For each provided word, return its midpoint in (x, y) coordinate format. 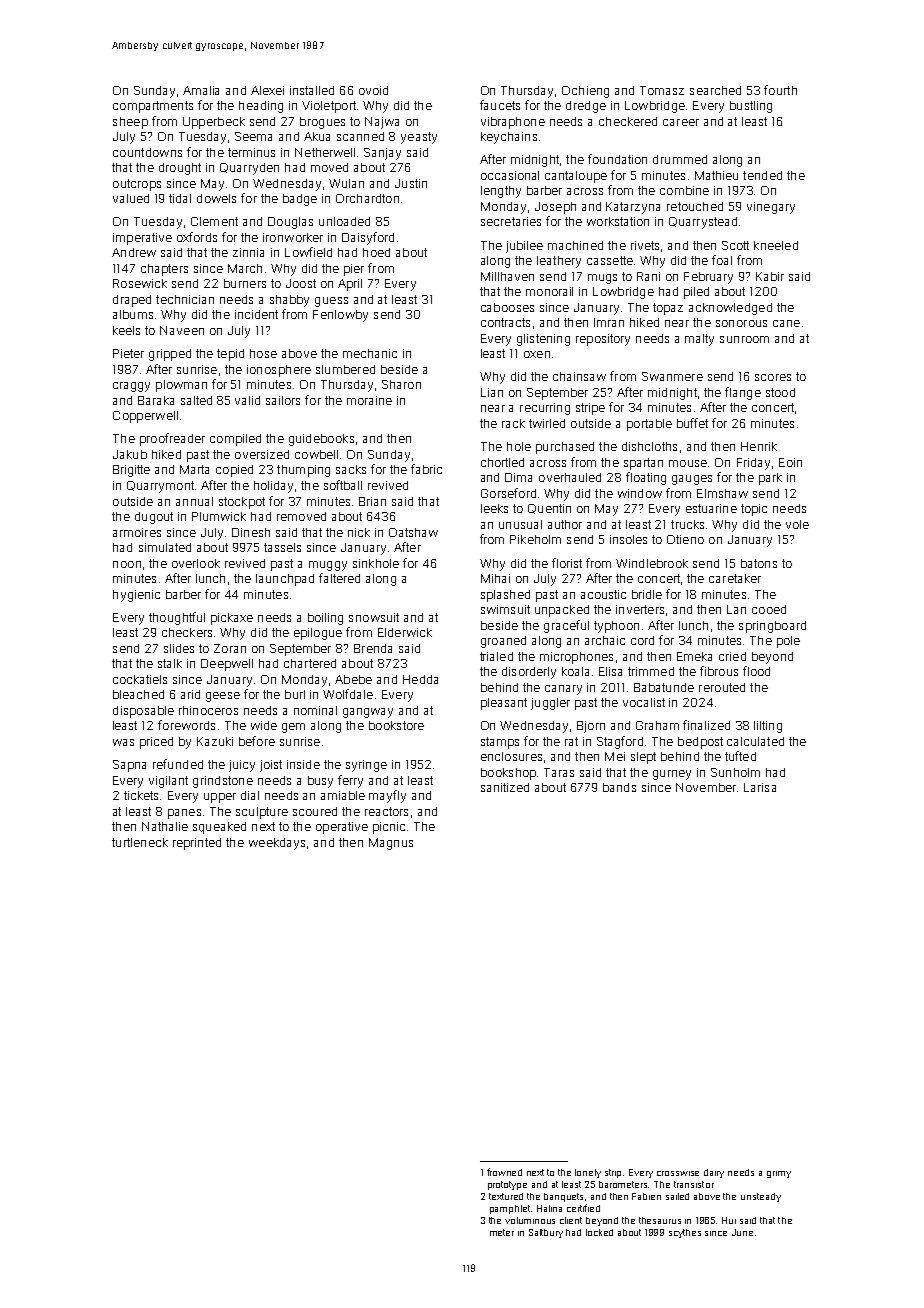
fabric (426, 469)
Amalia (201, 90)
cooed (769, 609)
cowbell (316, 454)
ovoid (373, 90)
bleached (138, 694)
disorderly (529, 673)
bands (619, 787)
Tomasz (662, 90)
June (742, 1232)
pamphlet (510, 1209)
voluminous (530, 1220)
